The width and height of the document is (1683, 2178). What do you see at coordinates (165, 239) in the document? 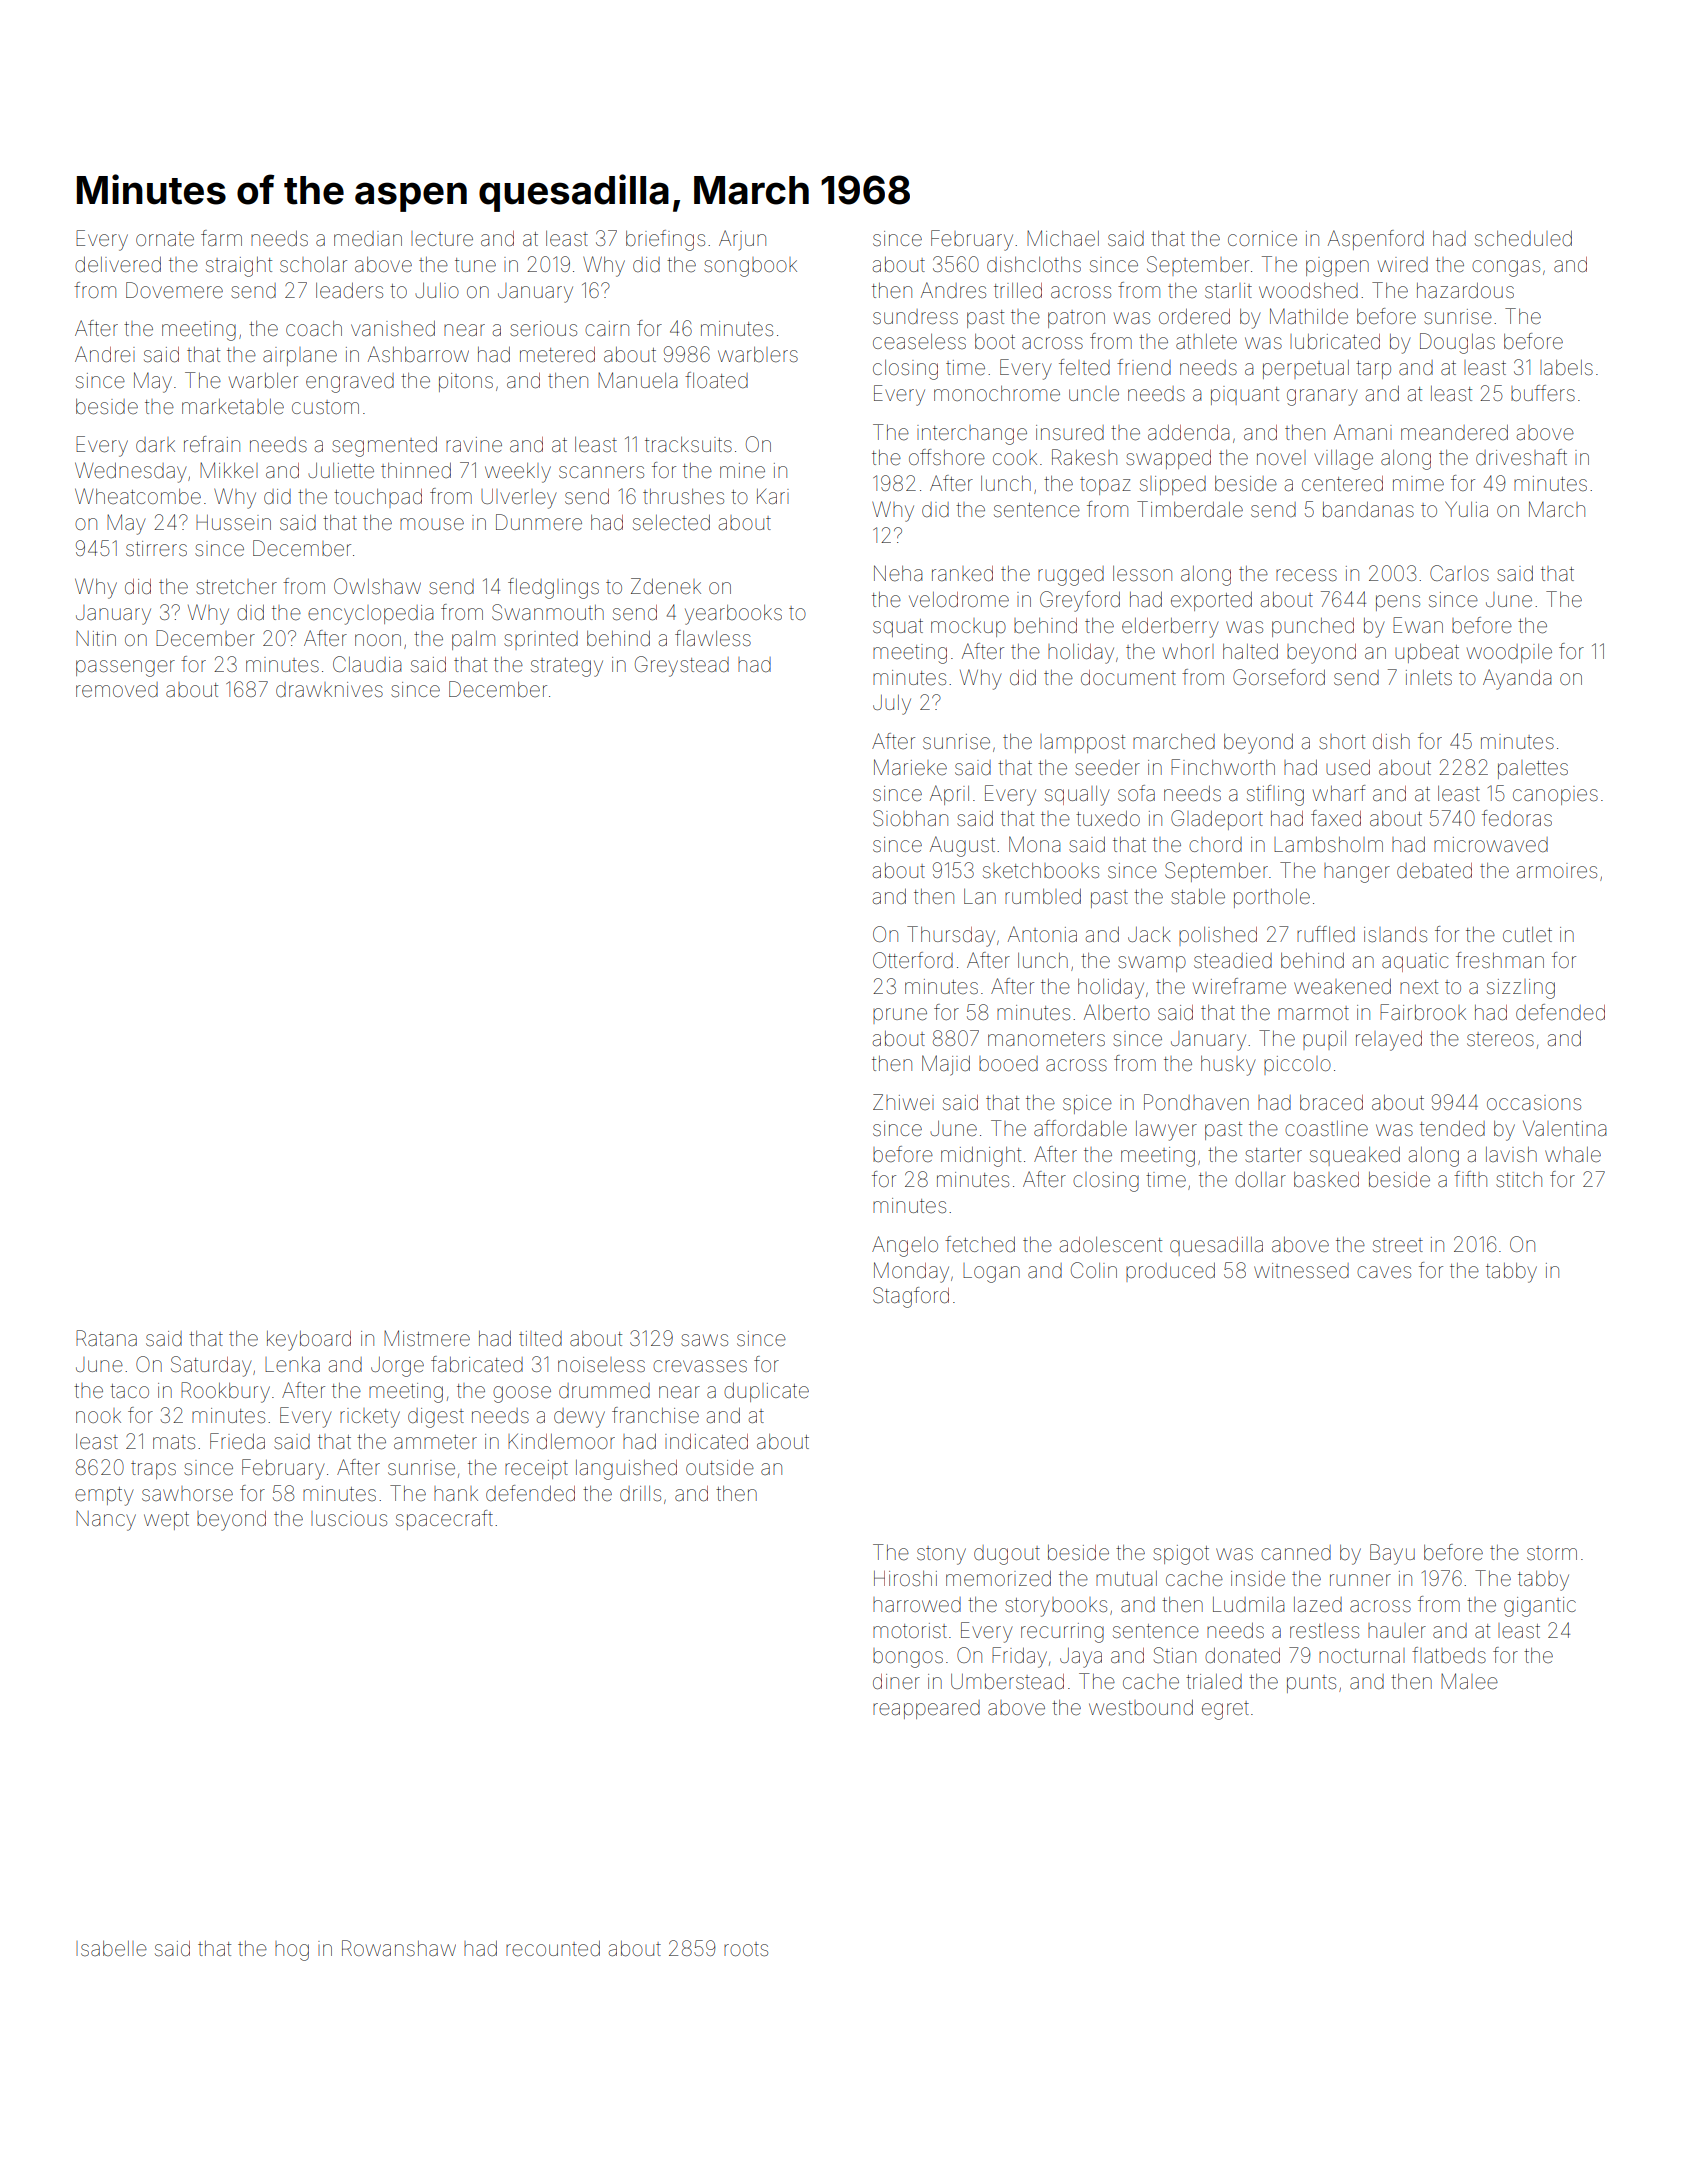
I see `ornate` at bounding box center [165, 239].
